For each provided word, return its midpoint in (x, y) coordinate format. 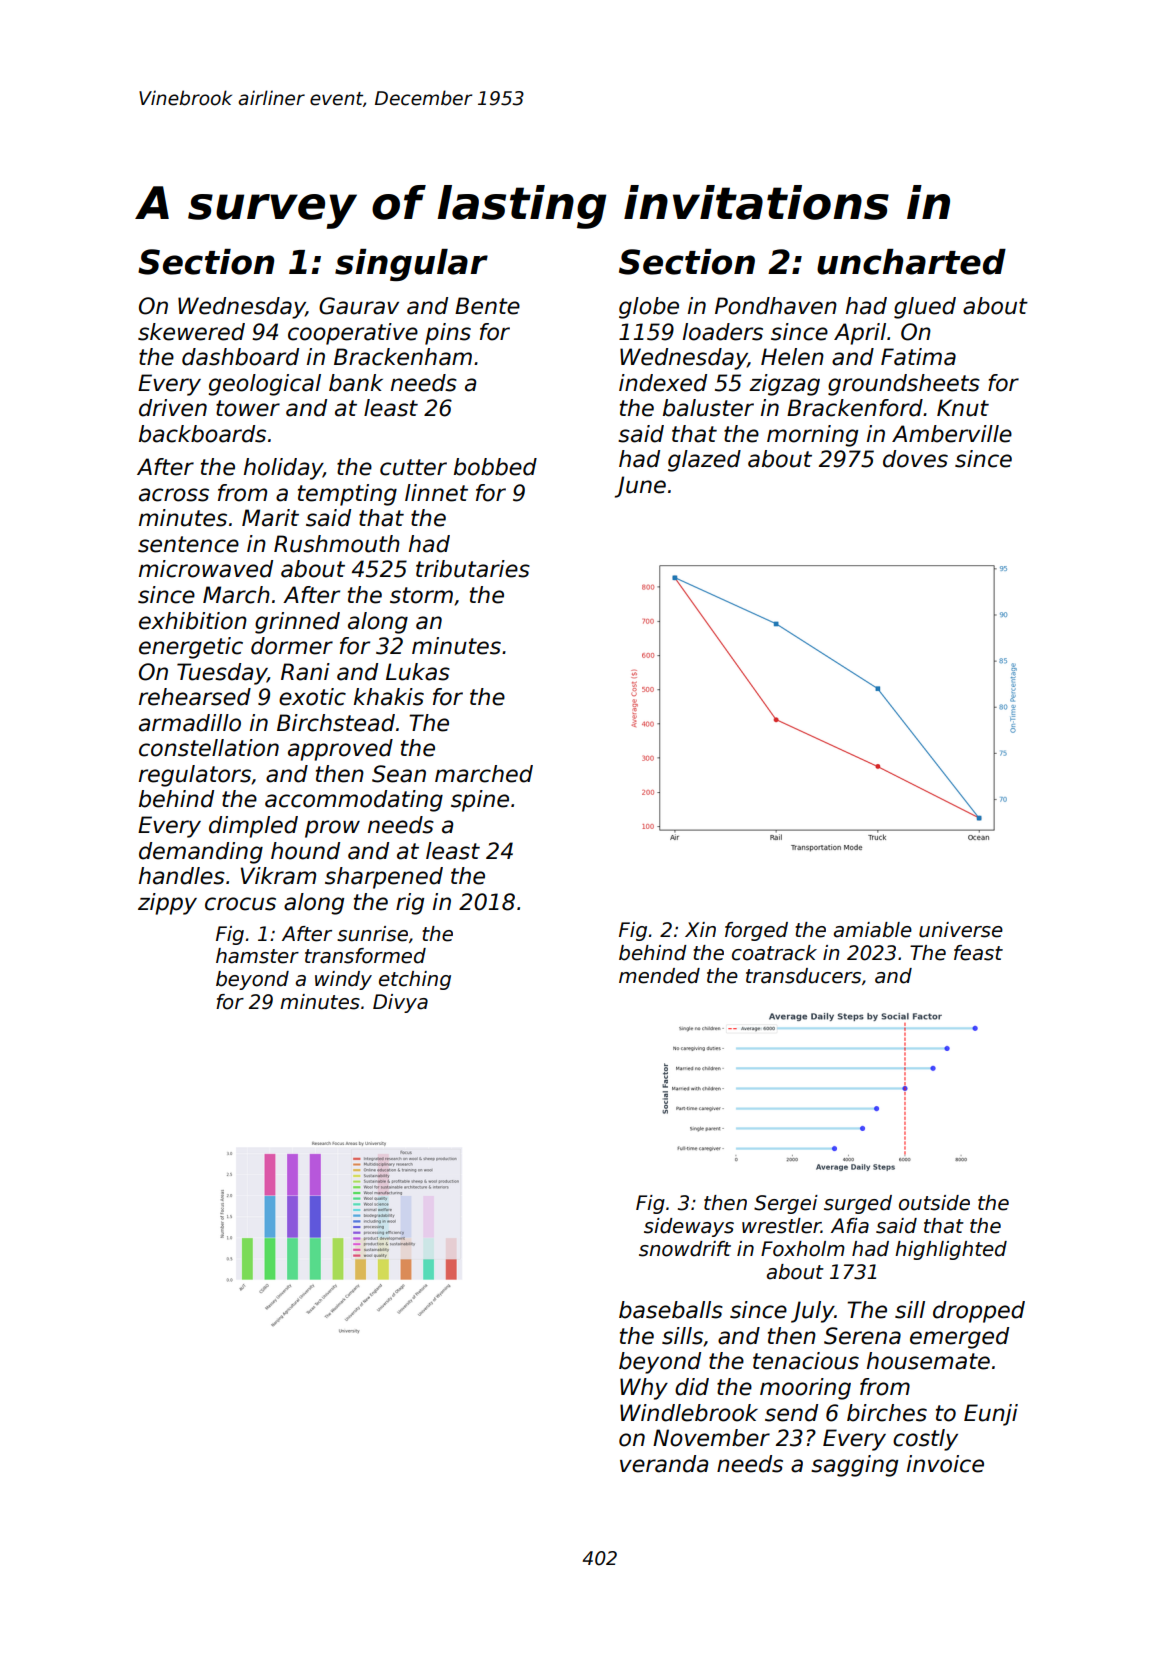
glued (925, 308)
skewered (191, 332)
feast (978, 953)
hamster (257, 956)
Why (644, 1389)
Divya (400, 1003)
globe (649, 308)
